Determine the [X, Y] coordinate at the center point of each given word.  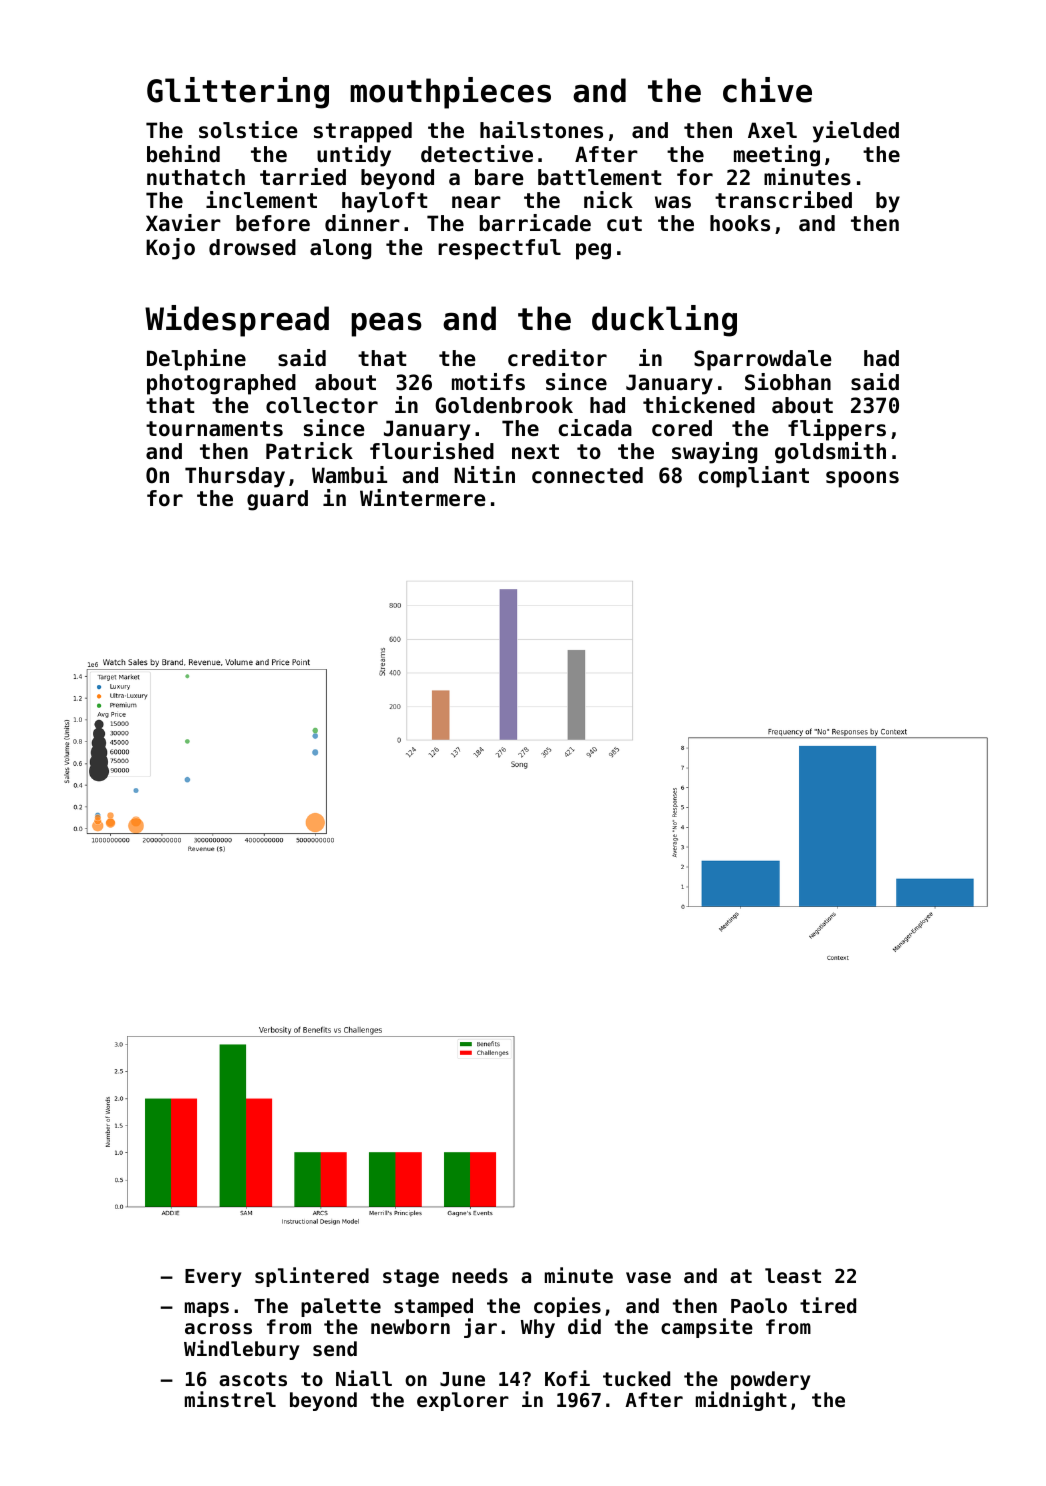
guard [277, 500]
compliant [753, 477]
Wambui [349, 475]
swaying [714, 453]
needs [480, 1276]
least [793, 1276]
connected [587, 475]
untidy [354, 156]
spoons [862, 479]
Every [213, 1278]
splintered [312, 1277]
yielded [856, 132]
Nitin [484, 474]
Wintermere [423, 498]
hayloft [384, 202]
